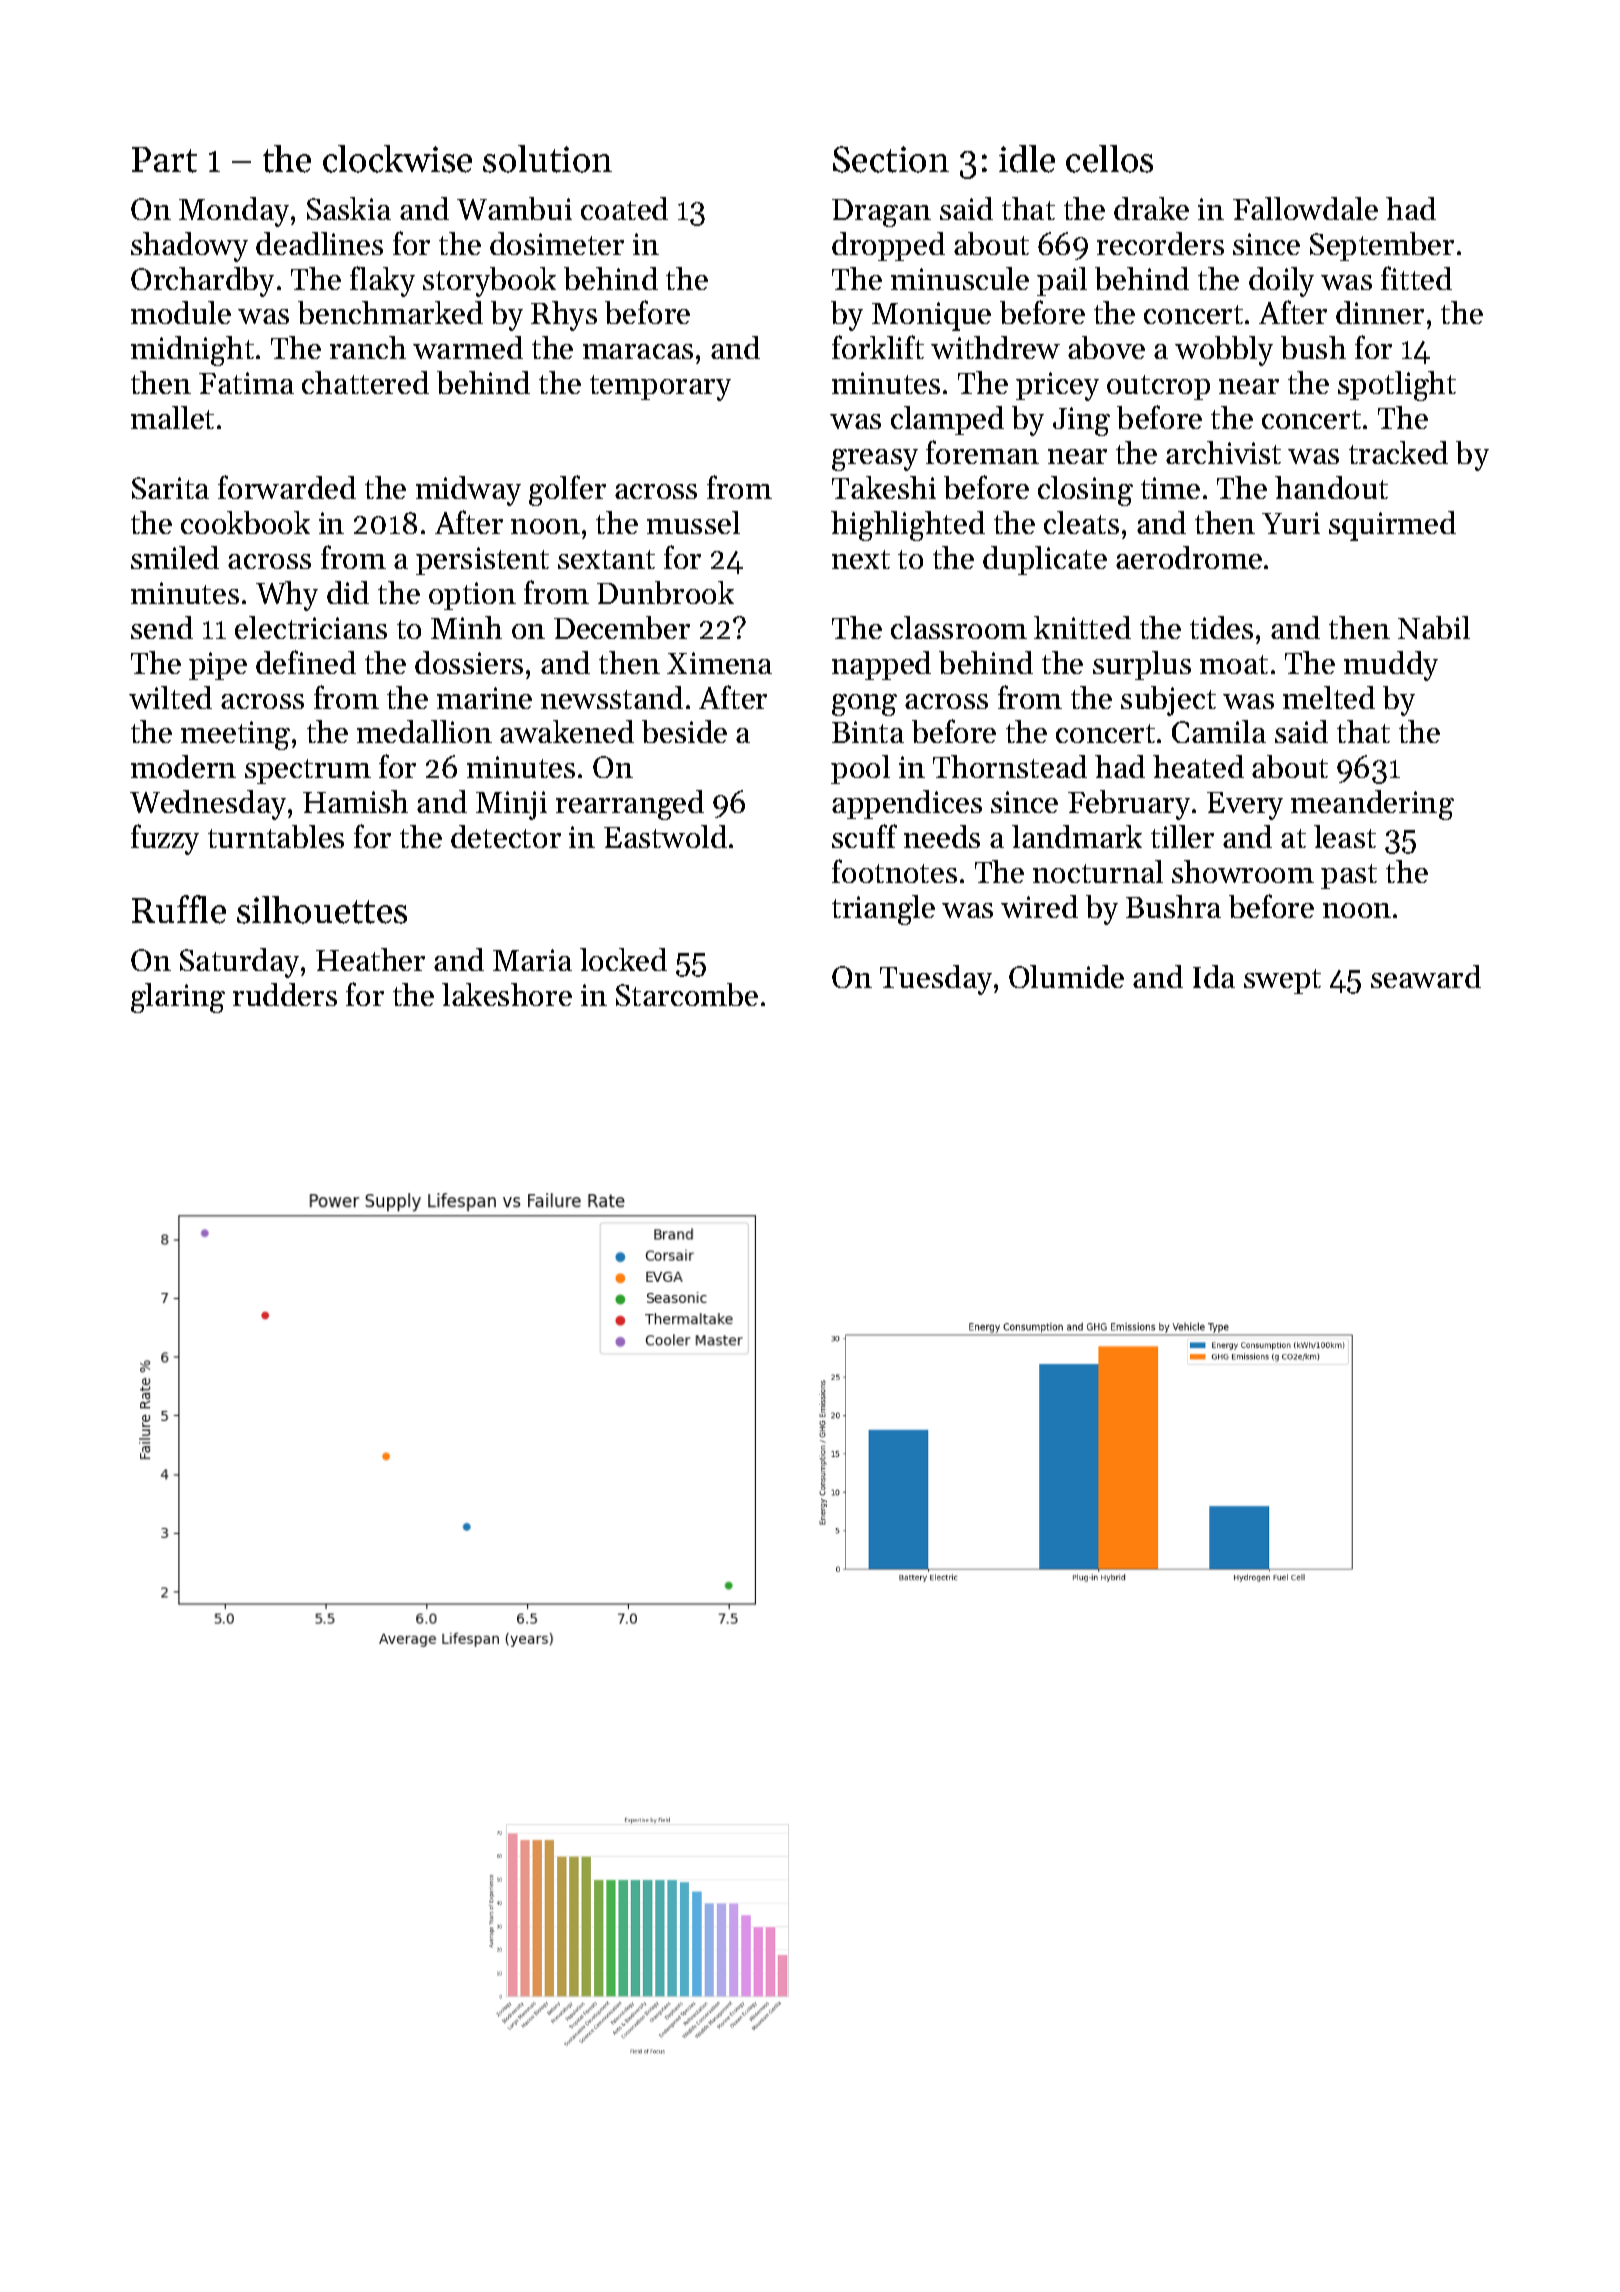  What do you see at coordinates (1221, 627) in the page?
I see `tides` at bounding box center [1221, 627].
